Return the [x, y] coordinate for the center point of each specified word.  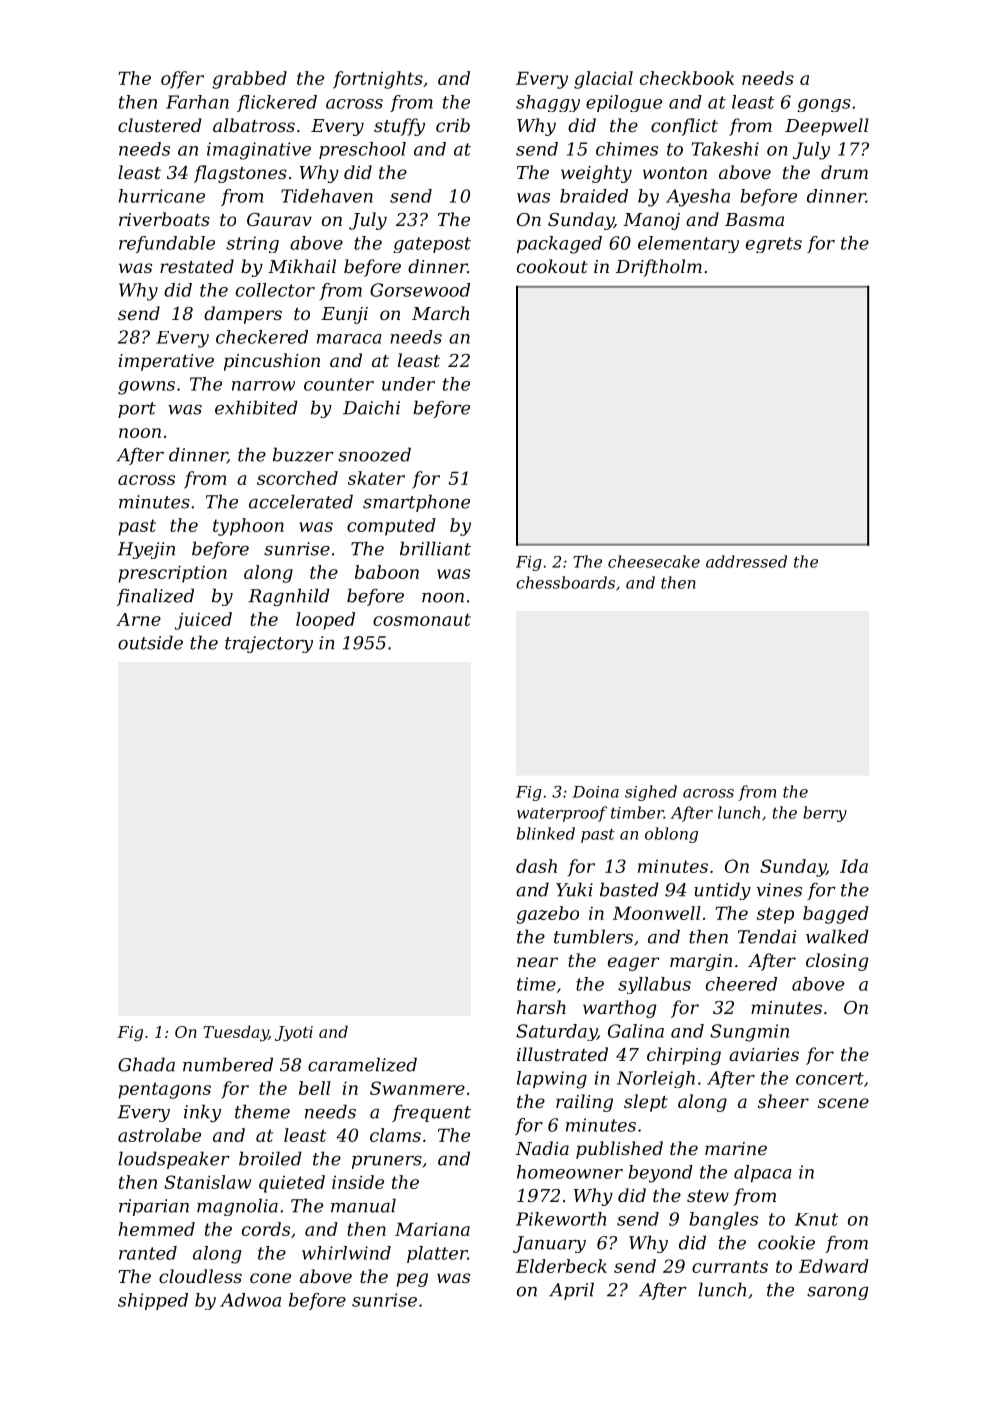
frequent [431, 1113]
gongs [824, 105]
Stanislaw [207, 1182]
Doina [596, 792]
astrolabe [159, 1135]
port [137, 410]
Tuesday [236, 1033]
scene [843, 1103]
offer [182, 80]
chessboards [565, 582]
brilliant [435, 548]
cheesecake [654, 561]
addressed [746, 561]
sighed [651, 793]
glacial [603, 80]
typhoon [248, 527]
